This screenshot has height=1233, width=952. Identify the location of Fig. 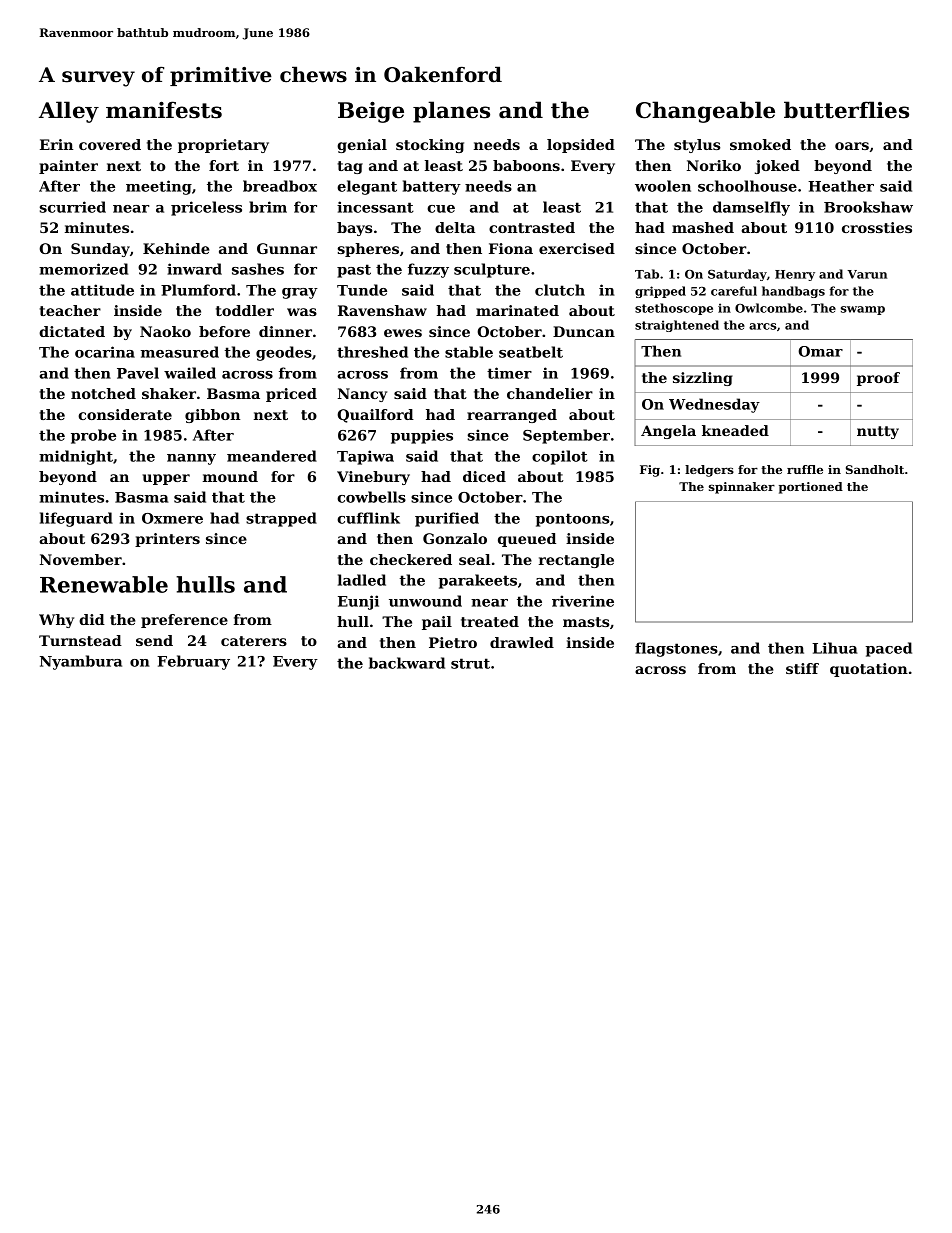
(650, 471).
